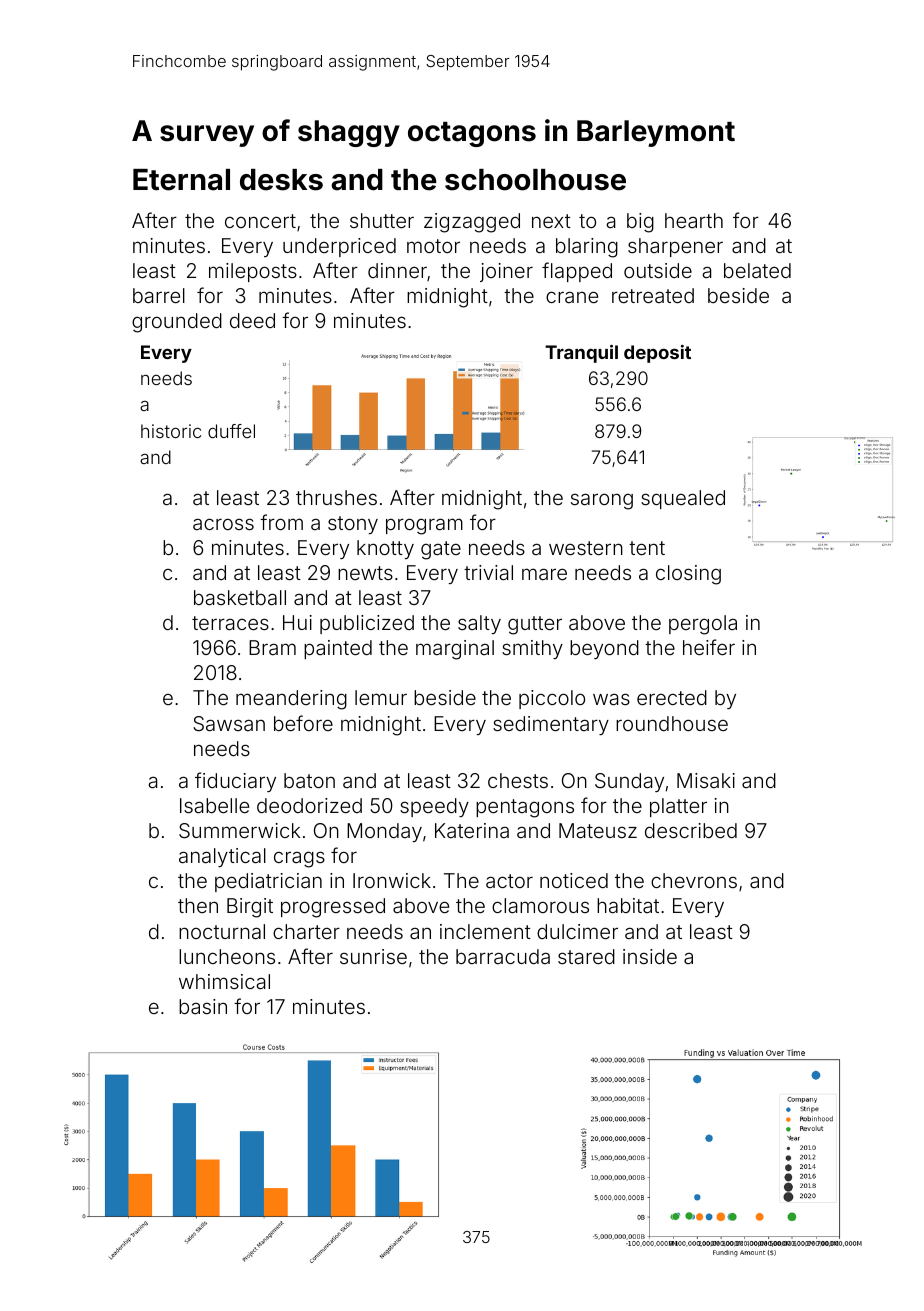  I want to click on Birgit, so click(250, 908).
